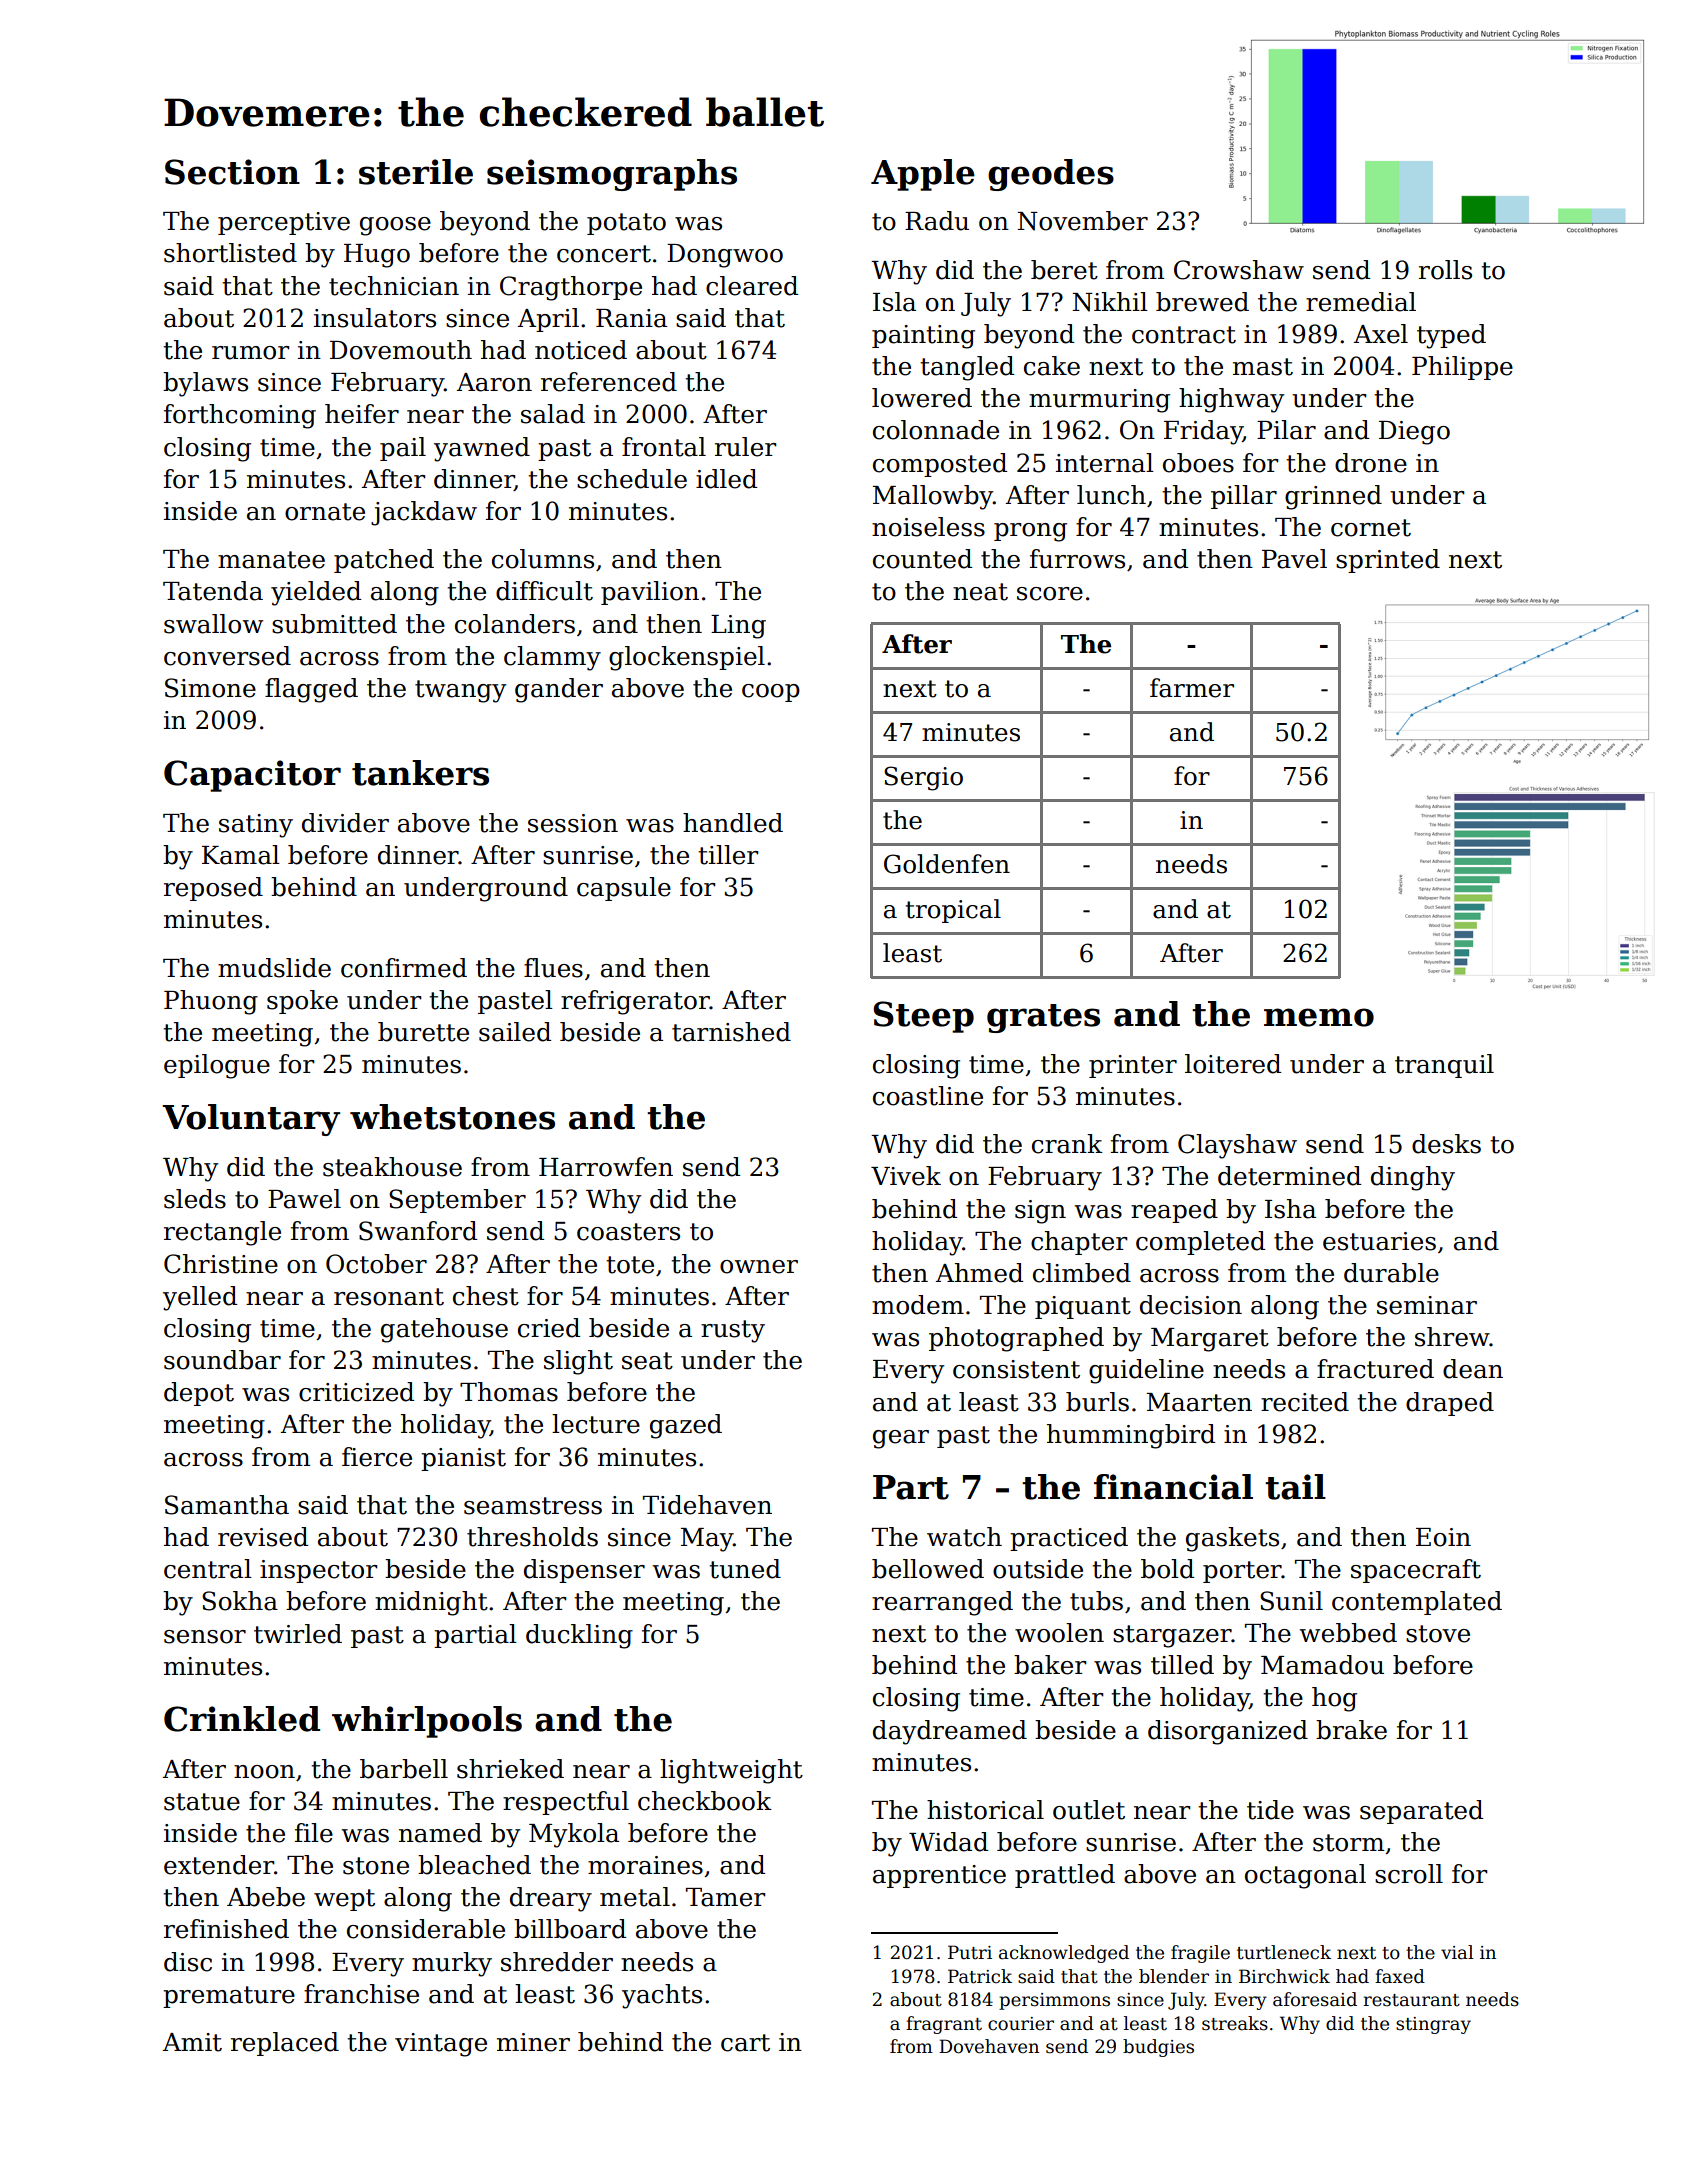  What do you see at coordinates (240, 416) in the screenshot?
I see `forthcoming` at bounding box center [240, 416].
